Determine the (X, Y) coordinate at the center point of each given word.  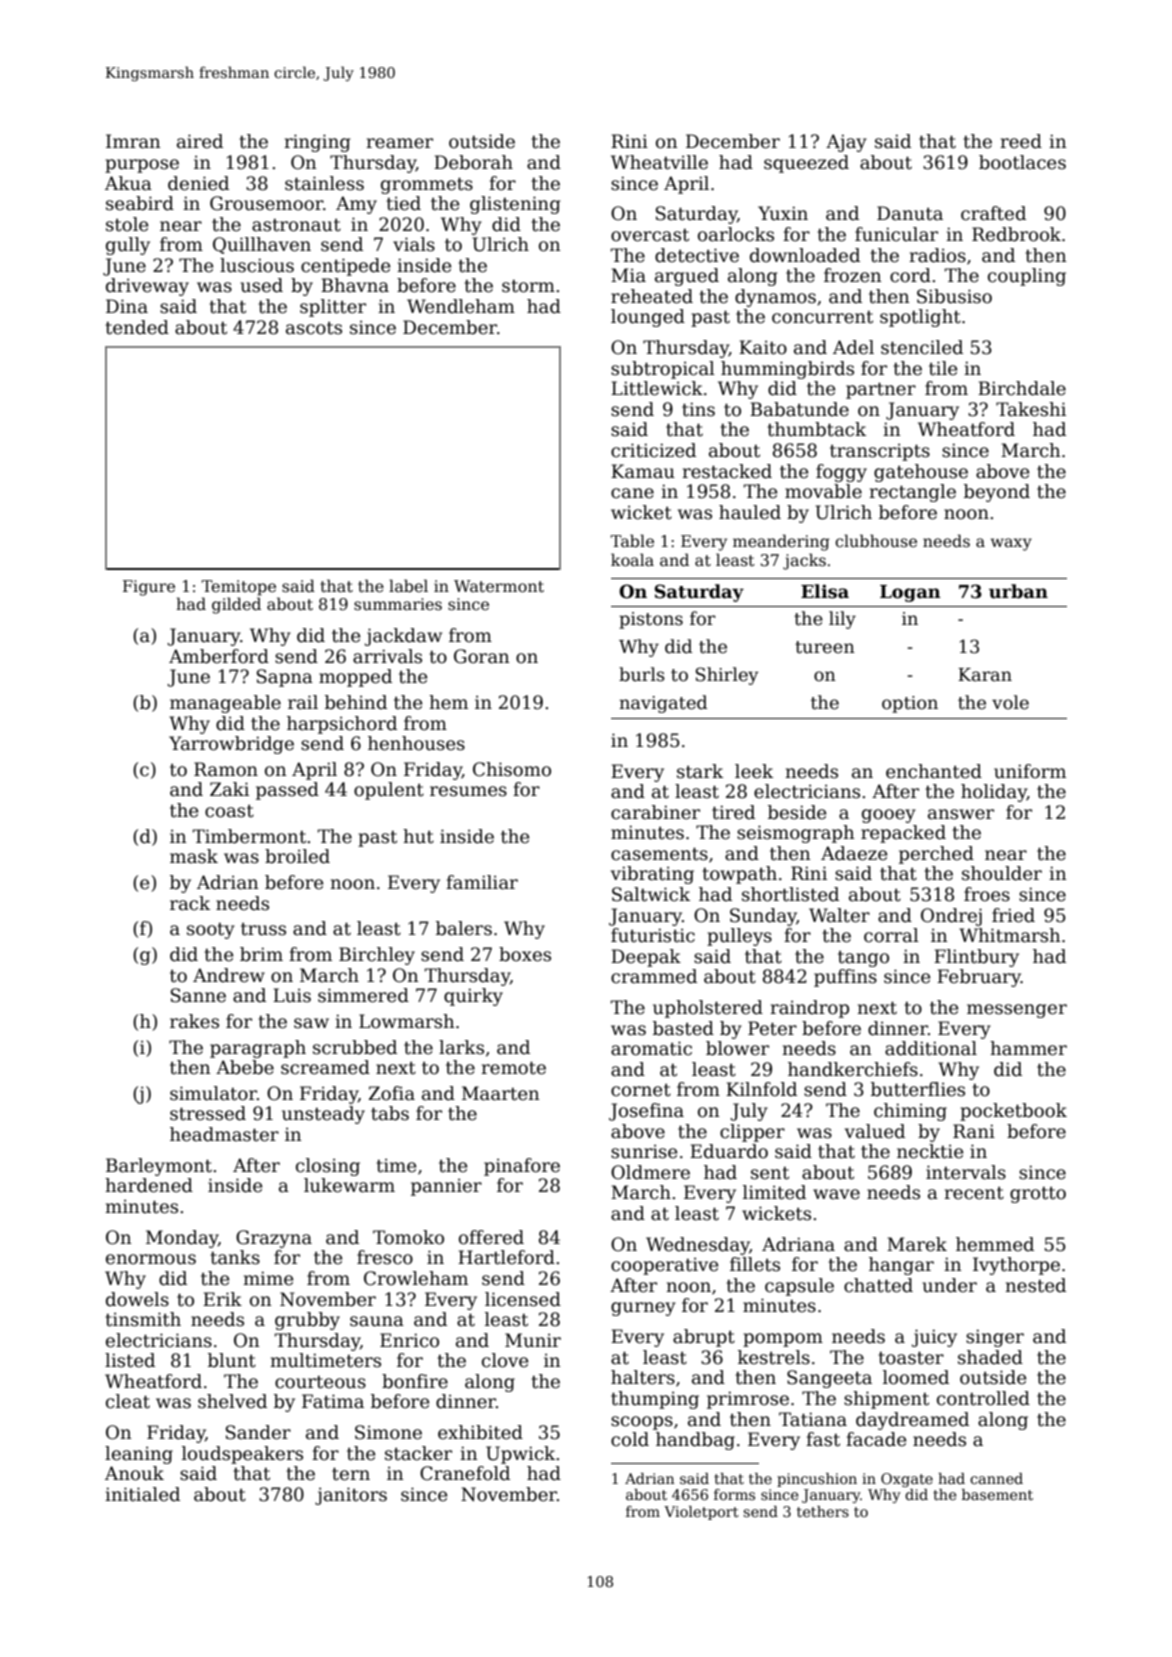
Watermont (499, 586)
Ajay (846, 143)
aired (200, 141)
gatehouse (921, 473)
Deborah (473, 162)
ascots (314, 328)
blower (737, 1048)
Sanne (198, 995)
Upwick (520, 1455)
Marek (917, 1244)
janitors (351, 1496)
